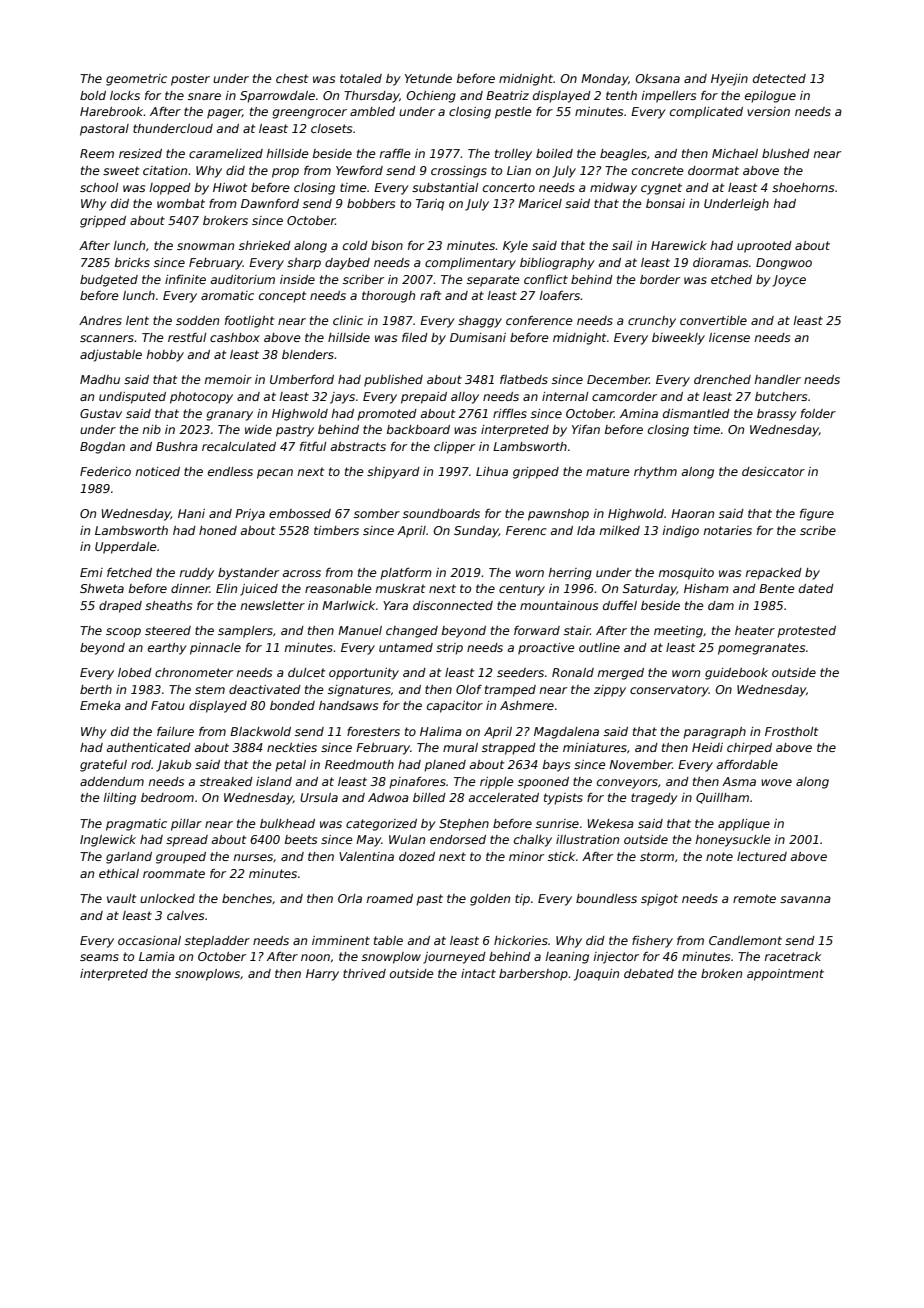  What do you see at coordinates (692, 513) in the page?
I see `Haoran` at bounding box center [692, 513].
